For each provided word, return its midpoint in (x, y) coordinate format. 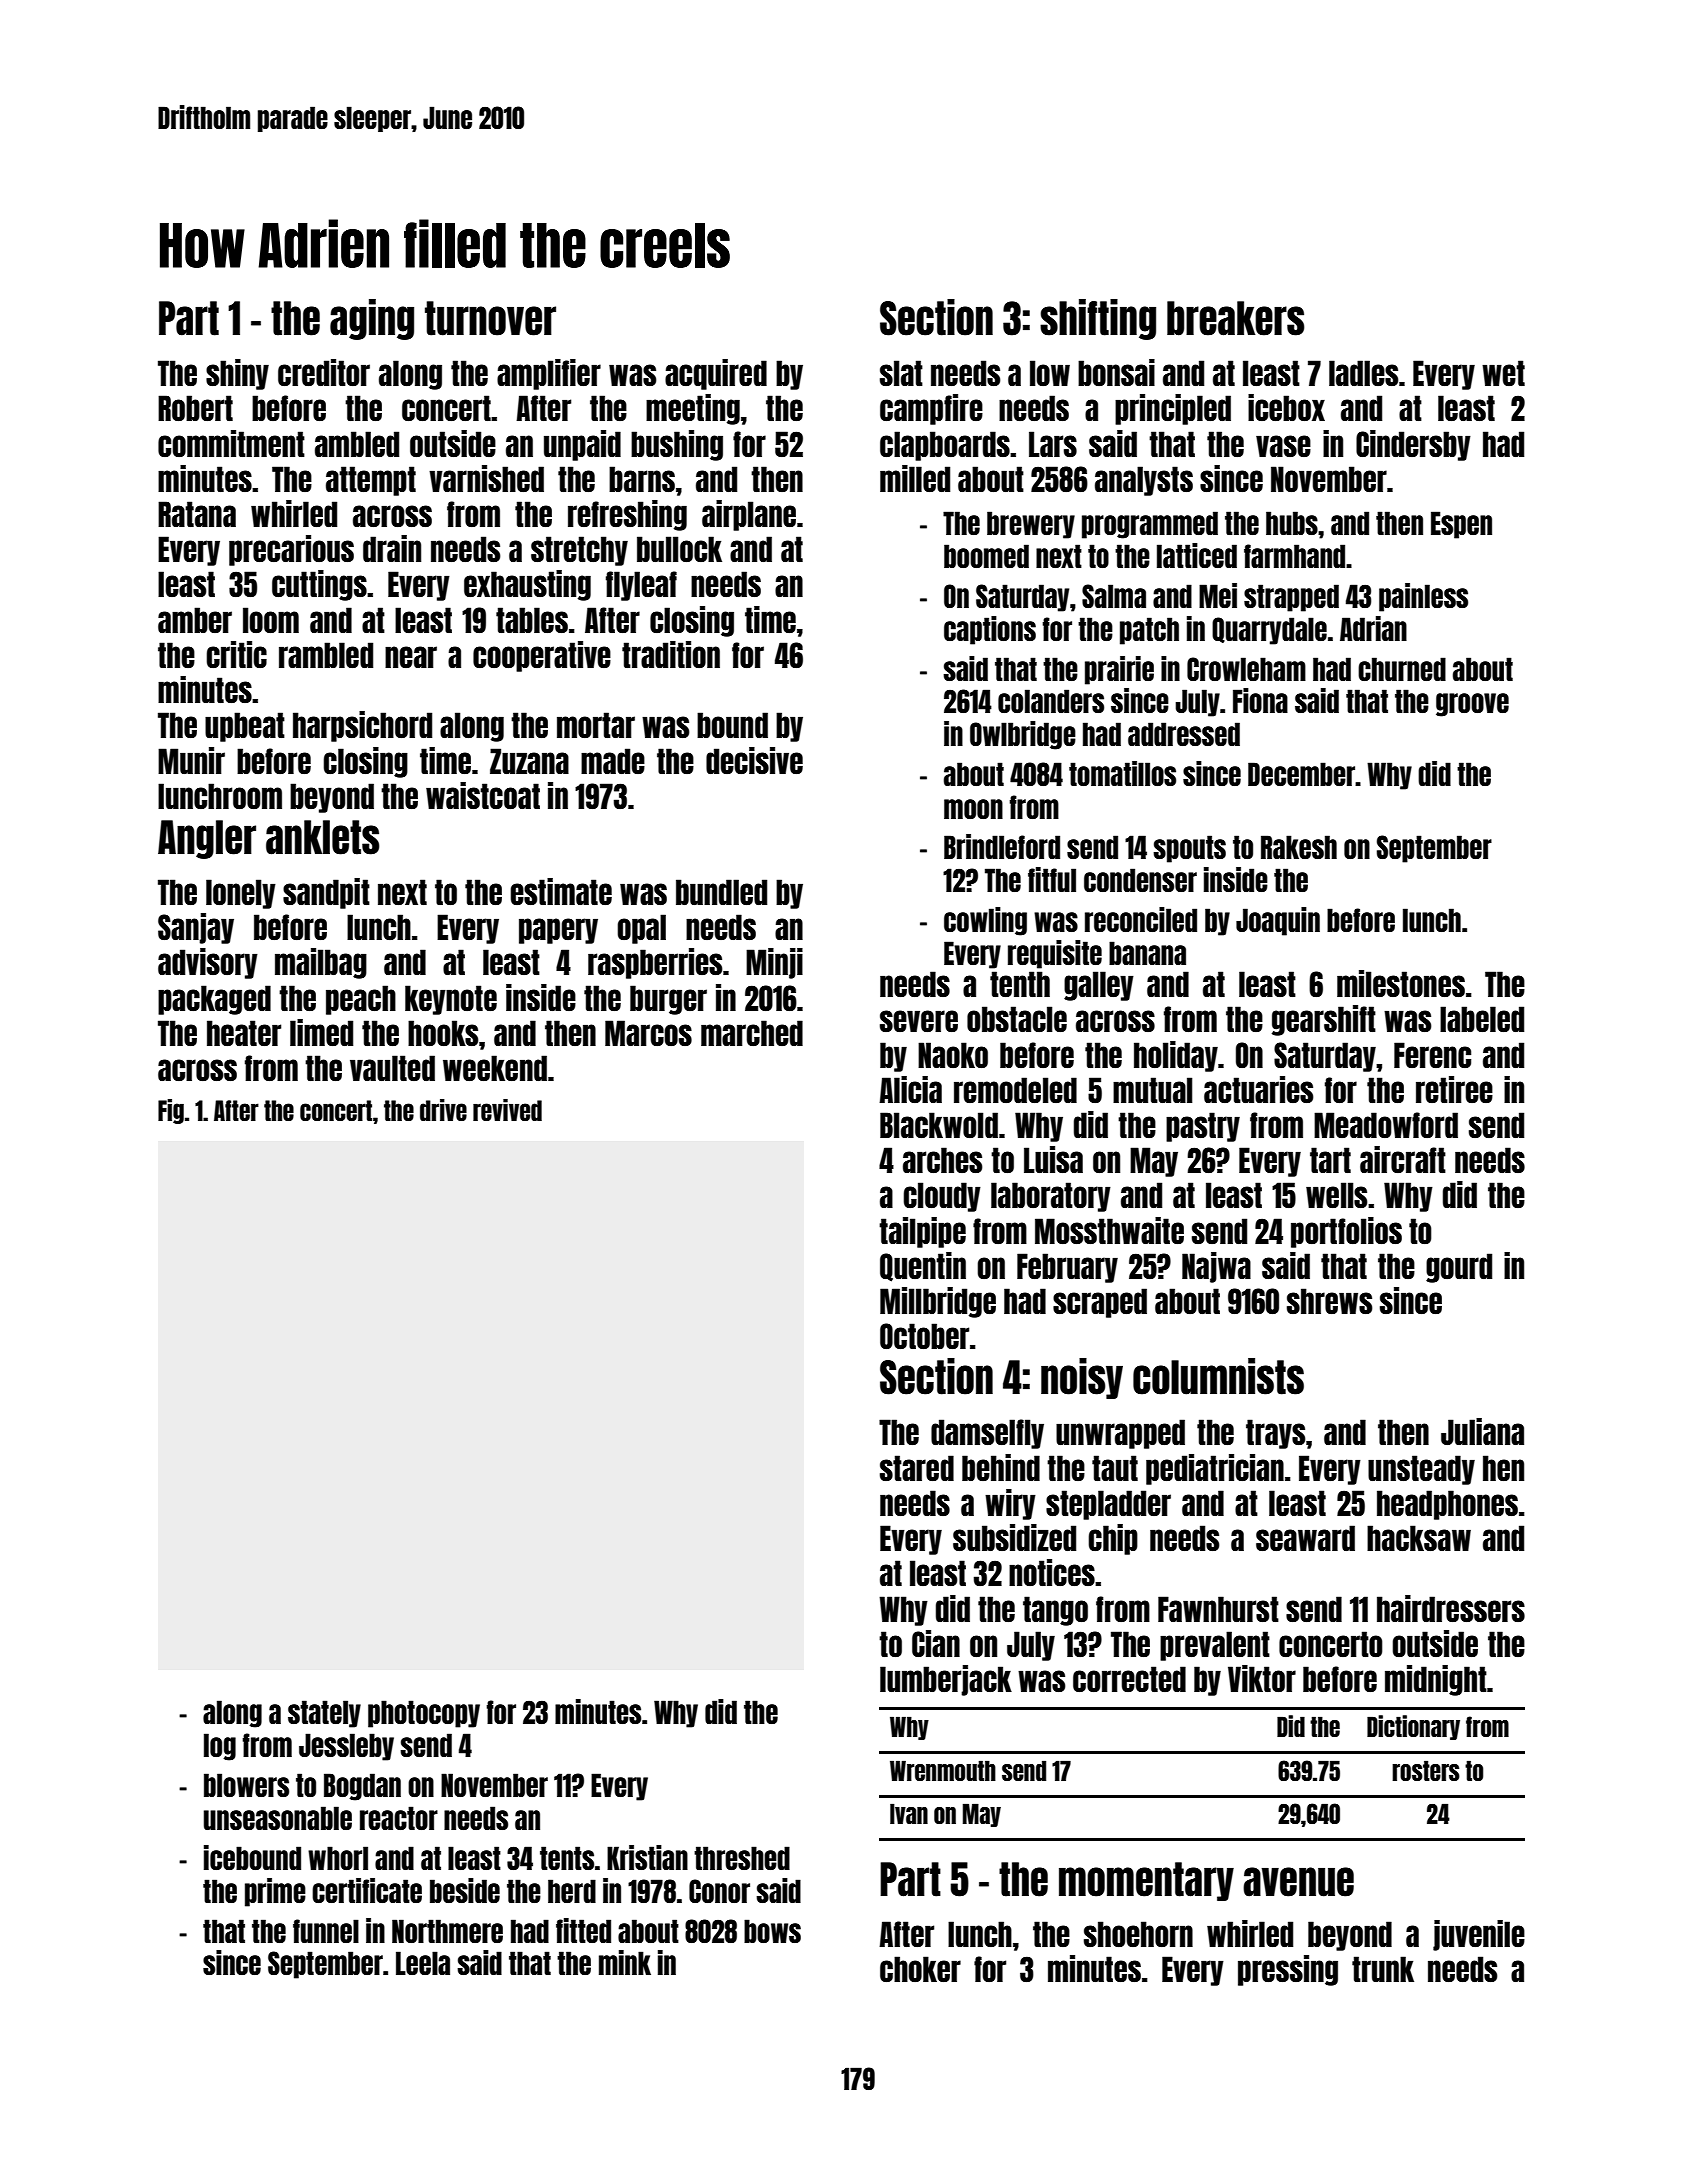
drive (443, 1110)
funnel (326, 1931)
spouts (1189, 849)
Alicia (910, 1089)
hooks (443, 1033)
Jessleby (346, 1747)
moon (973, 809)
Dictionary (1413, 1727)
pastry (1203, 1127)
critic (236, 654)
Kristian (647, 1857)
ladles (1364, 373)
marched (752, 1033)
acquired (716, 374)
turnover (490, 318)
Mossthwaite (1109, 1230)
